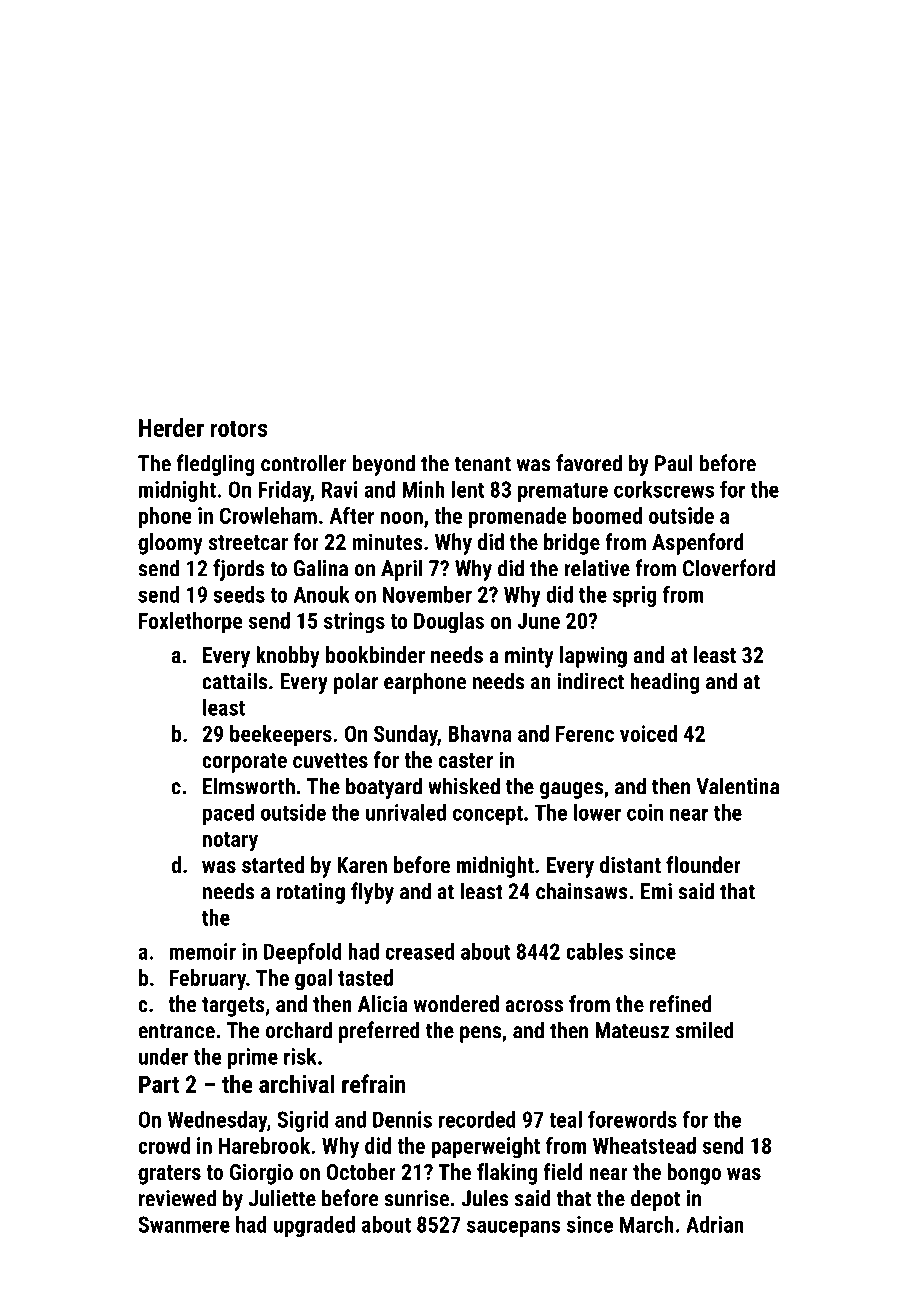  I want to click on memoir, so click(202, 951).
